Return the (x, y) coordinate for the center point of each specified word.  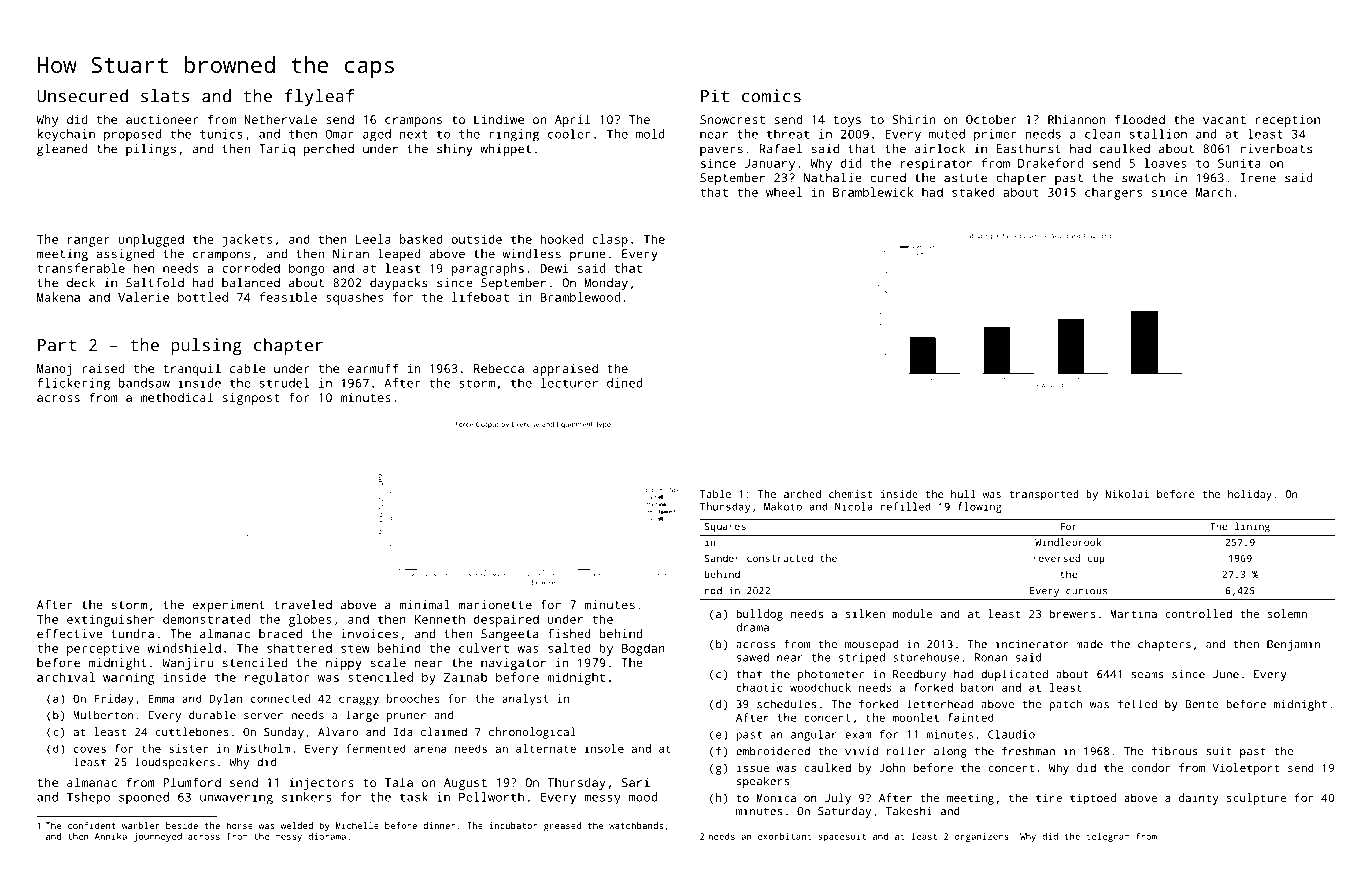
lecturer (569, 383)
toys (847, 121)
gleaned (62, 150)
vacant (1224, 120)
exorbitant (784, 836)
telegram (1108, 837)
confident (92, 825)
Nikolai (1127, 494)
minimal (424, 605)
